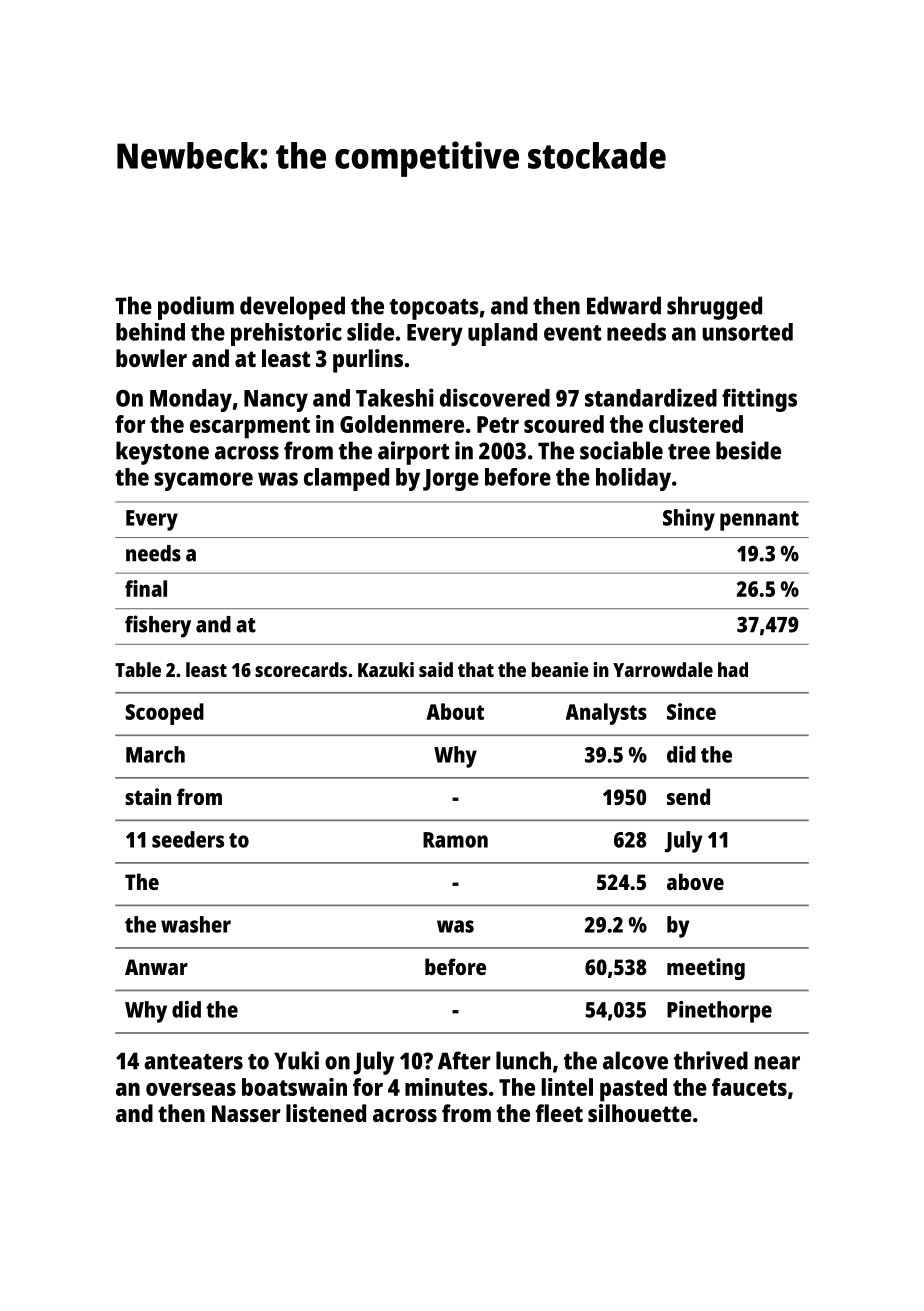  I want to click on anteaters, so click(193, 1062).
